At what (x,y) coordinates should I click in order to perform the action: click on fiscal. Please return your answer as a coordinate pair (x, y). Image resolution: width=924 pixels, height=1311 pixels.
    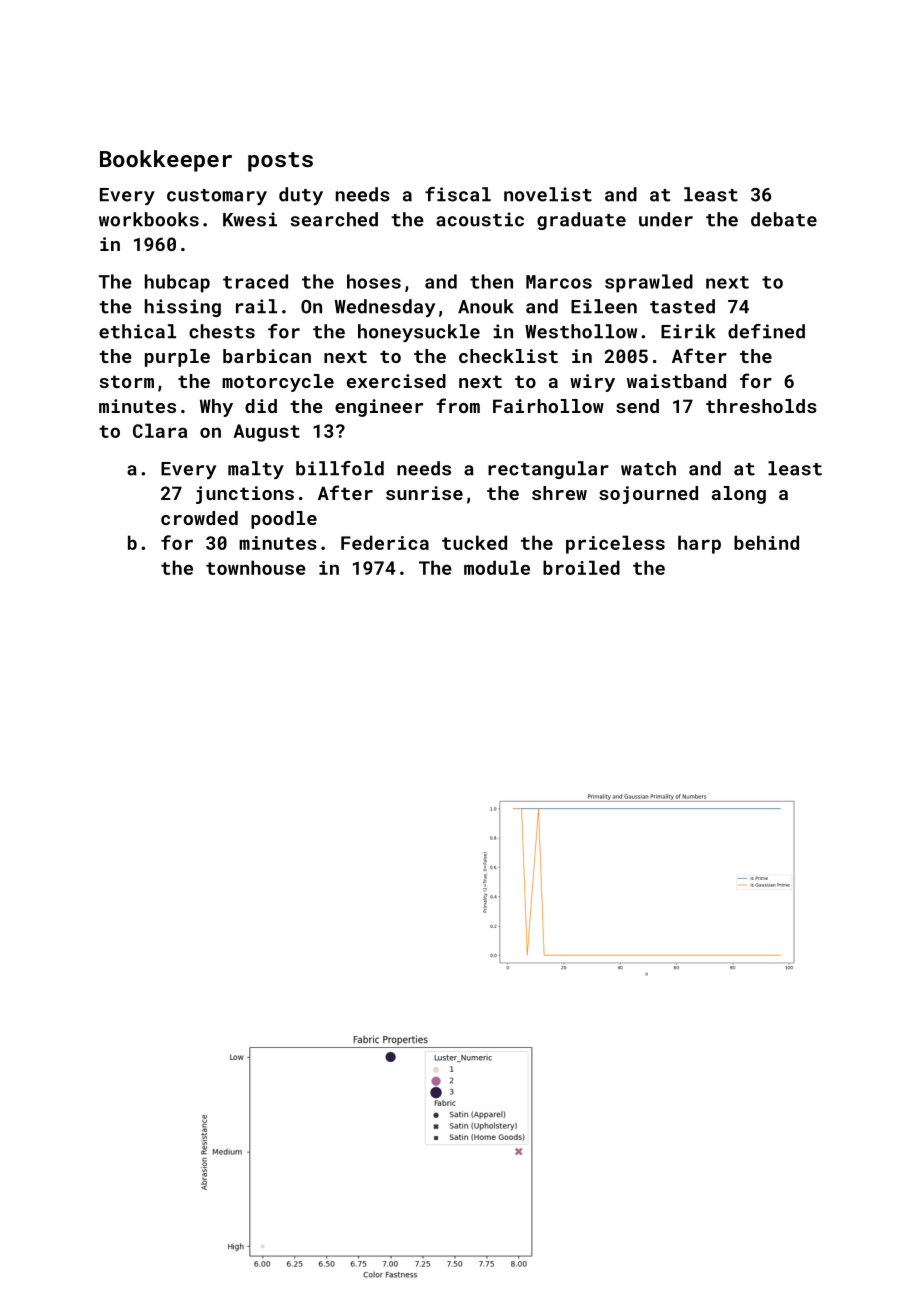
    Looking at the image, I should click on (458, 194).
